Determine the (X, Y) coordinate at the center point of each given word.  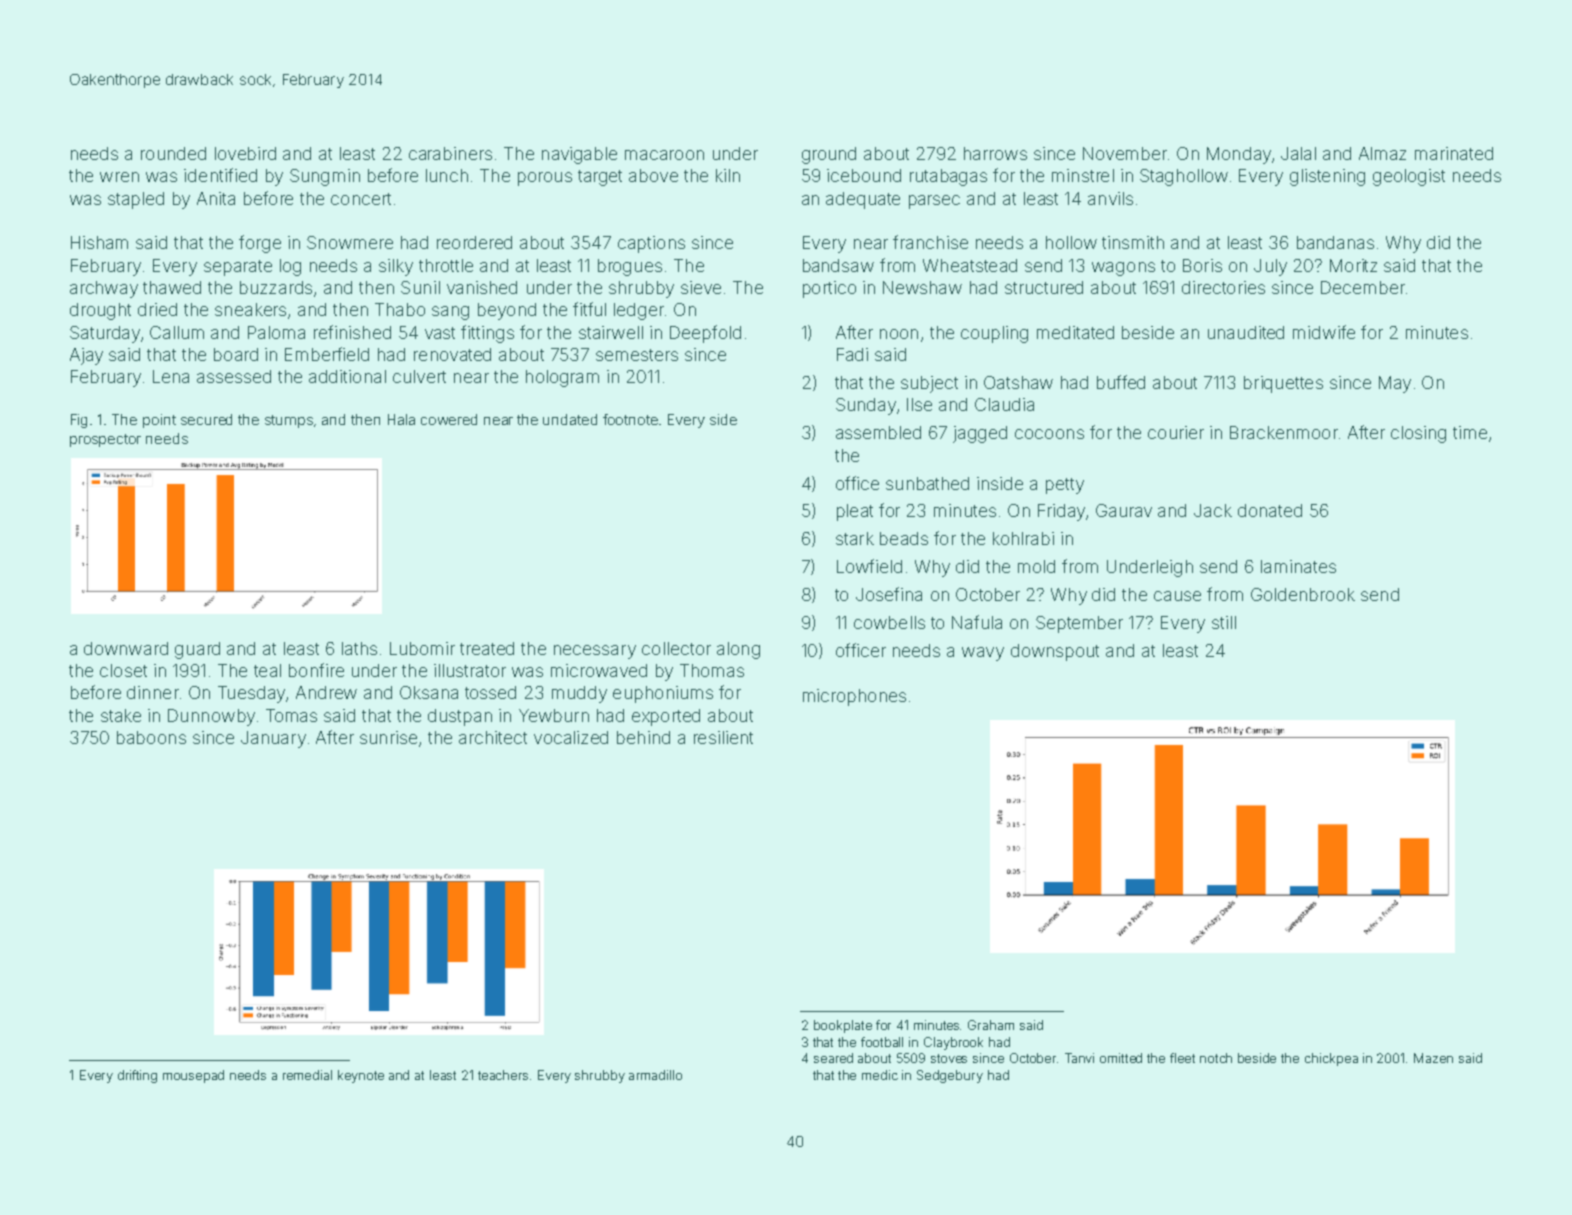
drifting (137, 1076)
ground (829, 155)
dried (157, 309)
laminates (1298, 566)
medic (880, 1075)
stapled (136, 200)
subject (929, 384)
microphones (854, 697)
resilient (723, 737)
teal (267, 670)
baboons (151, 737)
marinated (1454, 153)
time (1470, 432)
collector (676, 648)
